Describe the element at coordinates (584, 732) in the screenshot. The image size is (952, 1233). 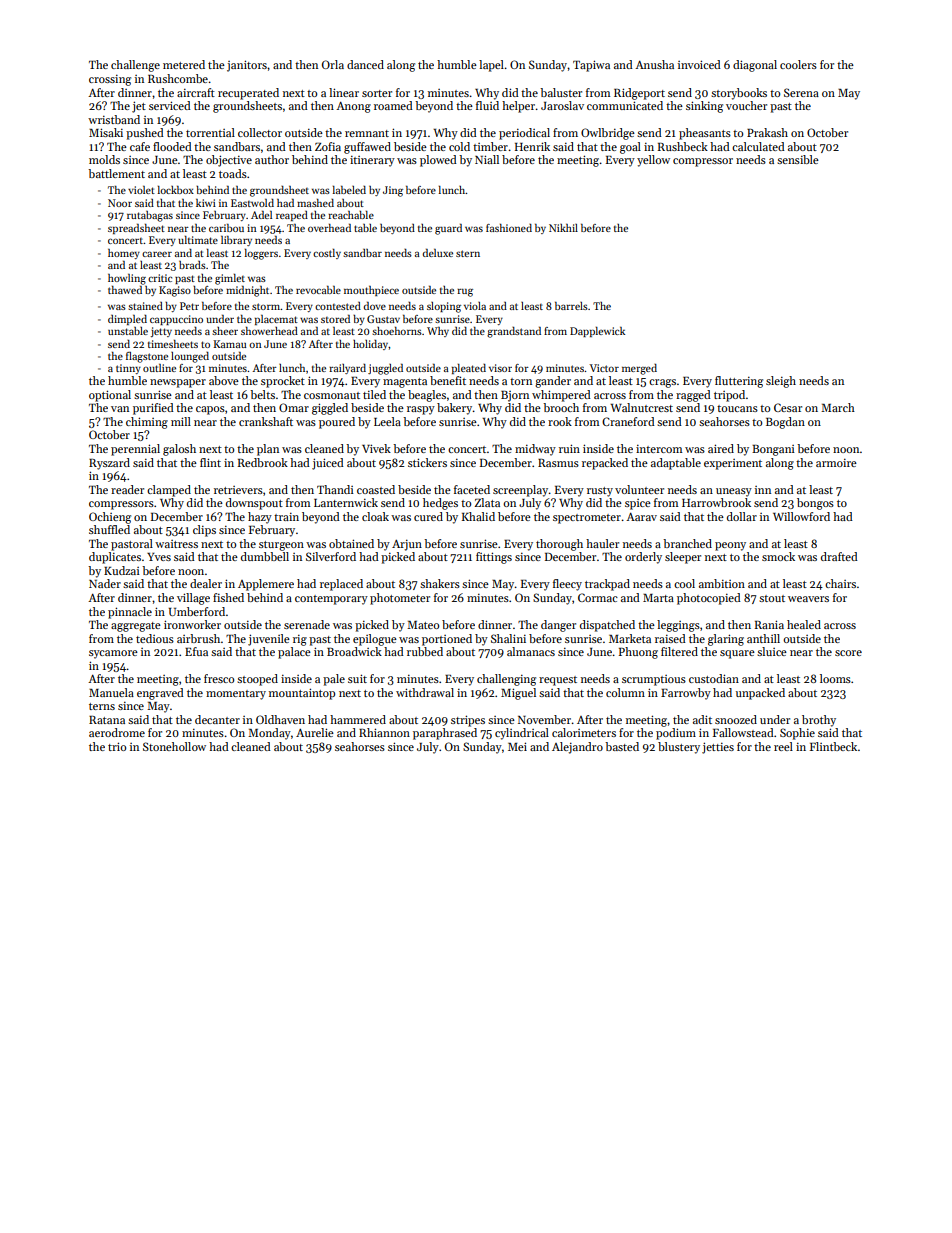
I see `calorimeters` at that location.
